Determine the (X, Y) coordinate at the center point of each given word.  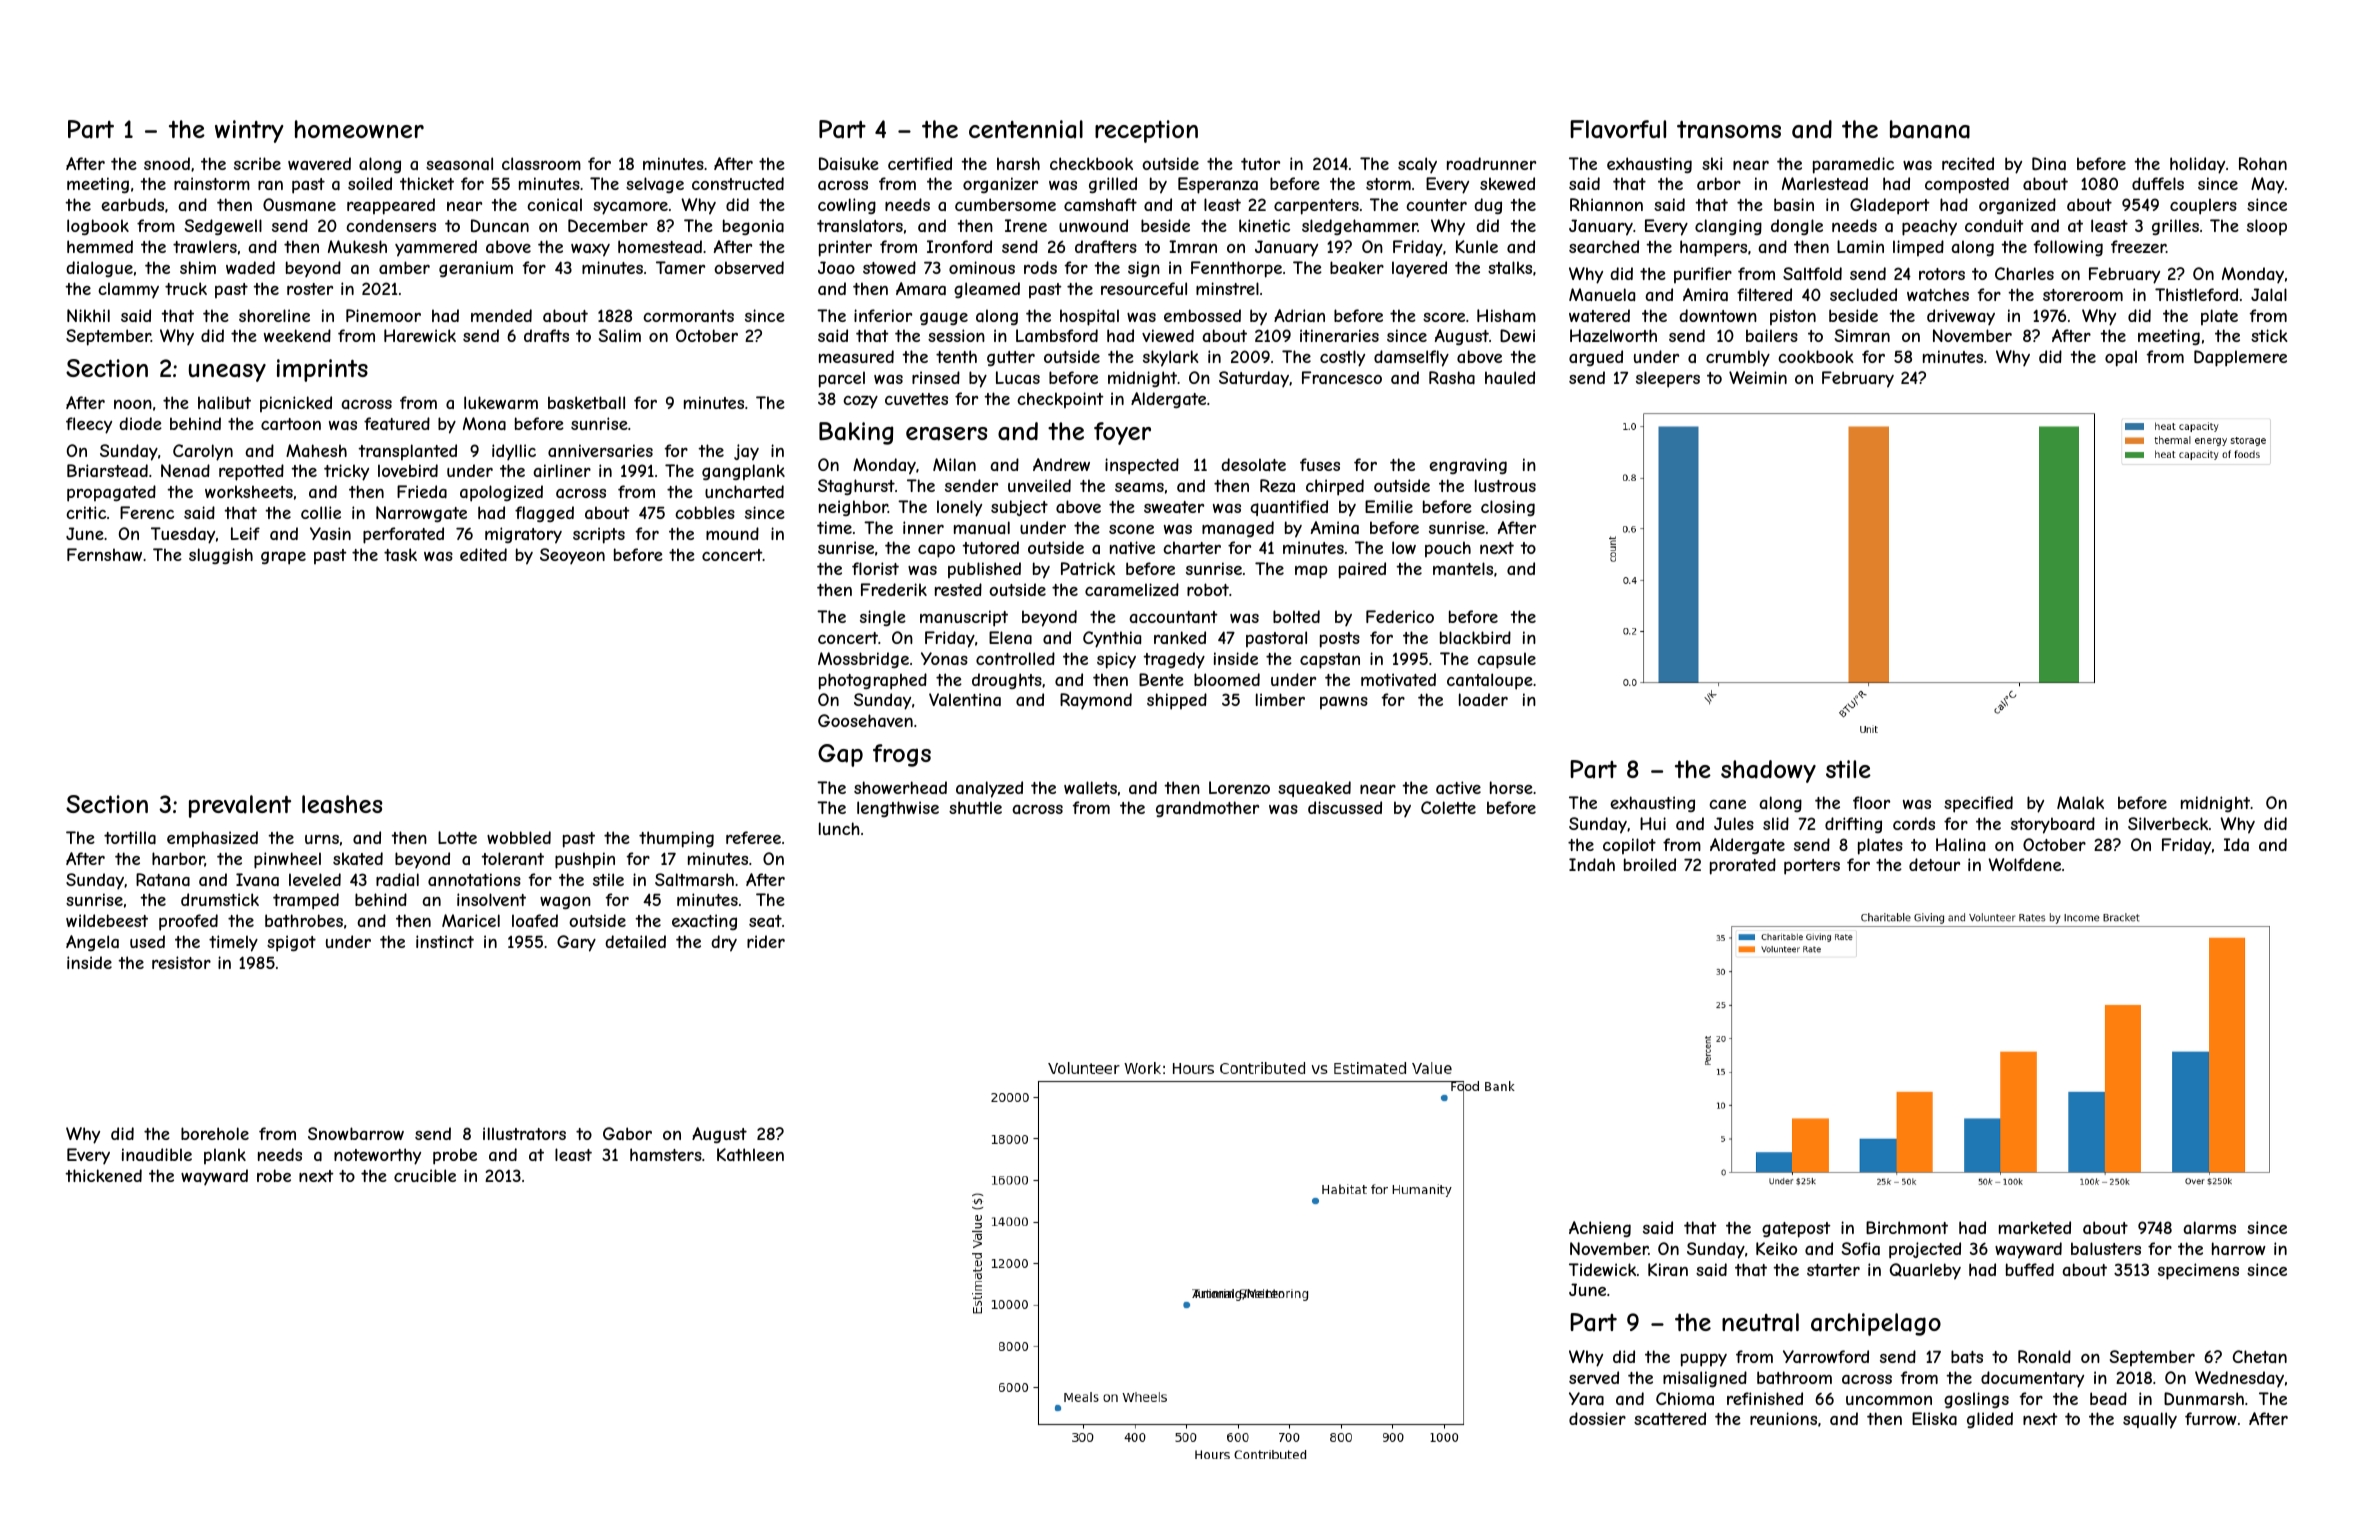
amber (404, 267)
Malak (2080, 802)
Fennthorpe (1236, 269)
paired (1362, 570)
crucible (425, 1175)
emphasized (212, 839)
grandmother (1207, 809)
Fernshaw (104, 554)
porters (1812, 867)
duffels (2158, 183)
